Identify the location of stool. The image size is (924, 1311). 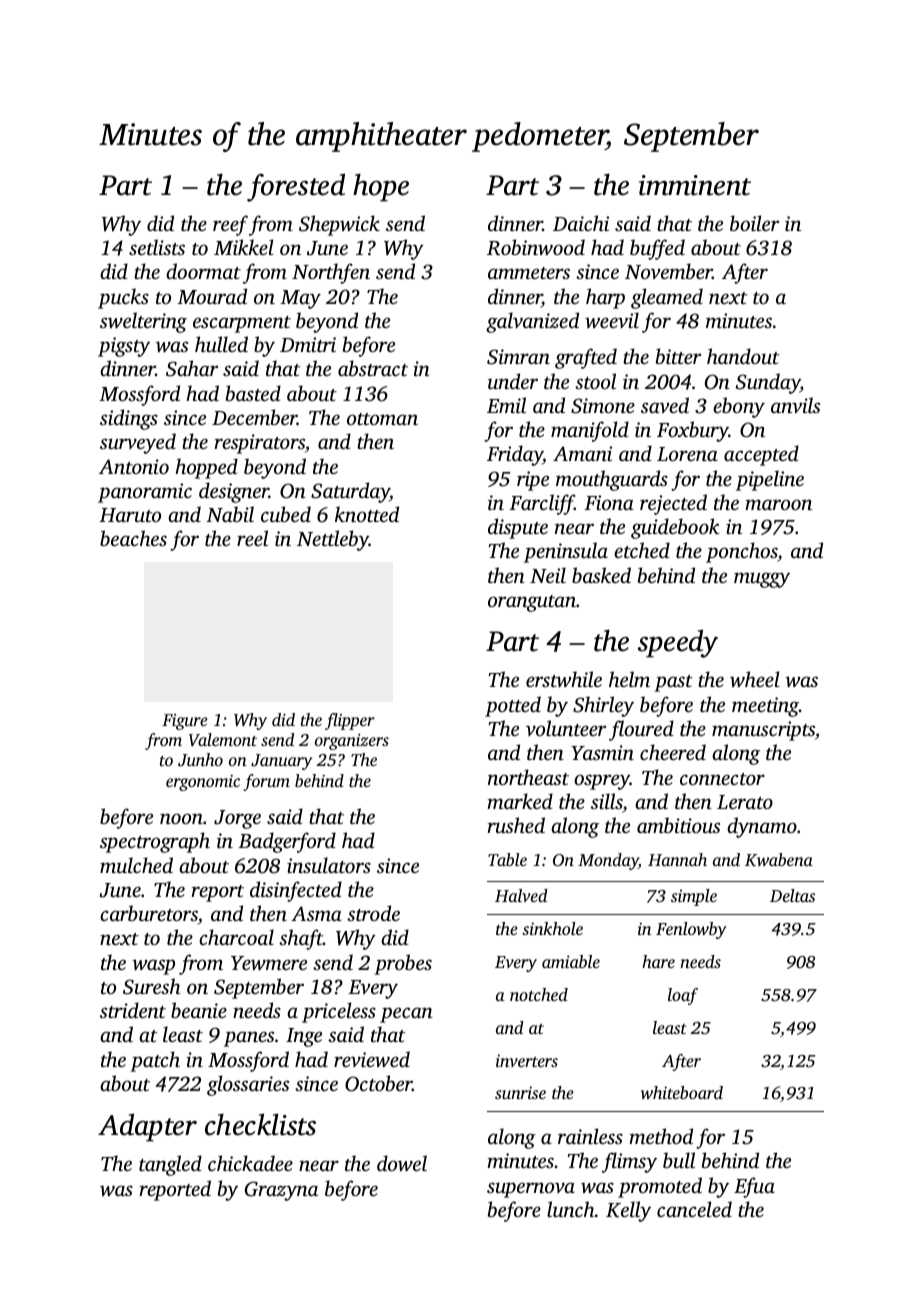
(595, 381).
